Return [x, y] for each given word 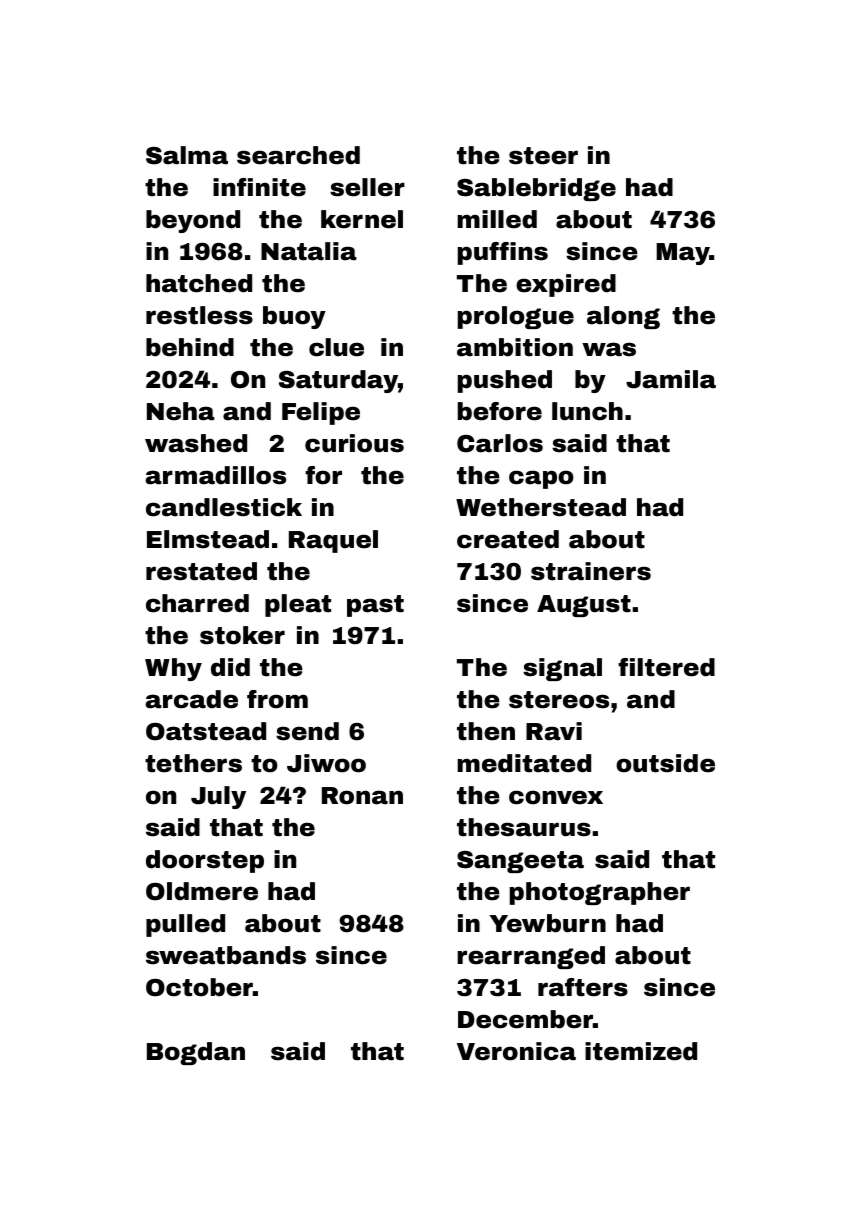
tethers [193, 763]
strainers [591, 571]
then [486, 731]
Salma [187, 155]
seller [367, 187]
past [375, 606]
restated [201, 571]
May [683, 254]
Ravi [554, 731]
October [199, 987]
